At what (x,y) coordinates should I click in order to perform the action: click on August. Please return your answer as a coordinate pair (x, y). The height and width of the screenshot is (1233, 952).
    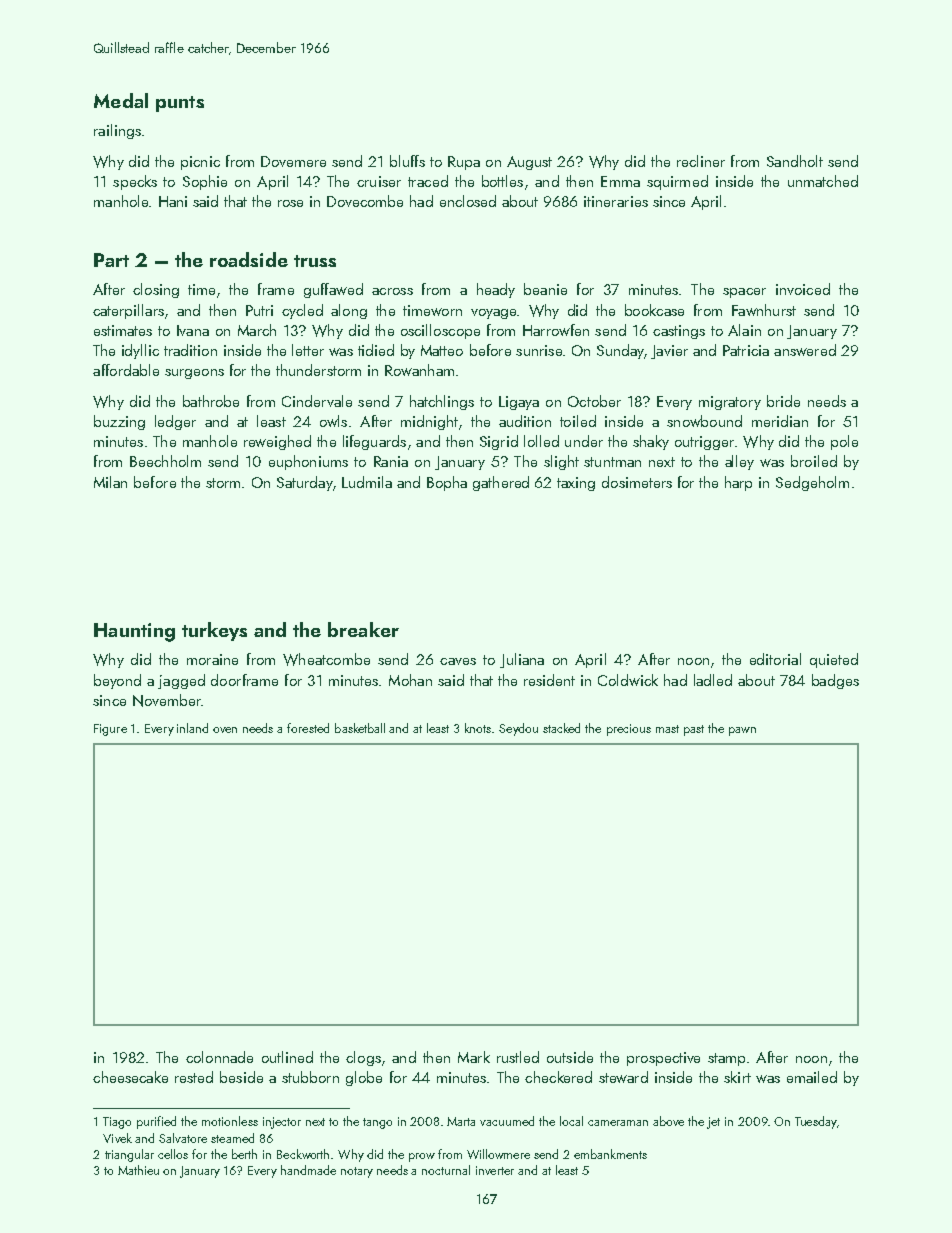
    Looking at the image, I should click on (529, 163).
